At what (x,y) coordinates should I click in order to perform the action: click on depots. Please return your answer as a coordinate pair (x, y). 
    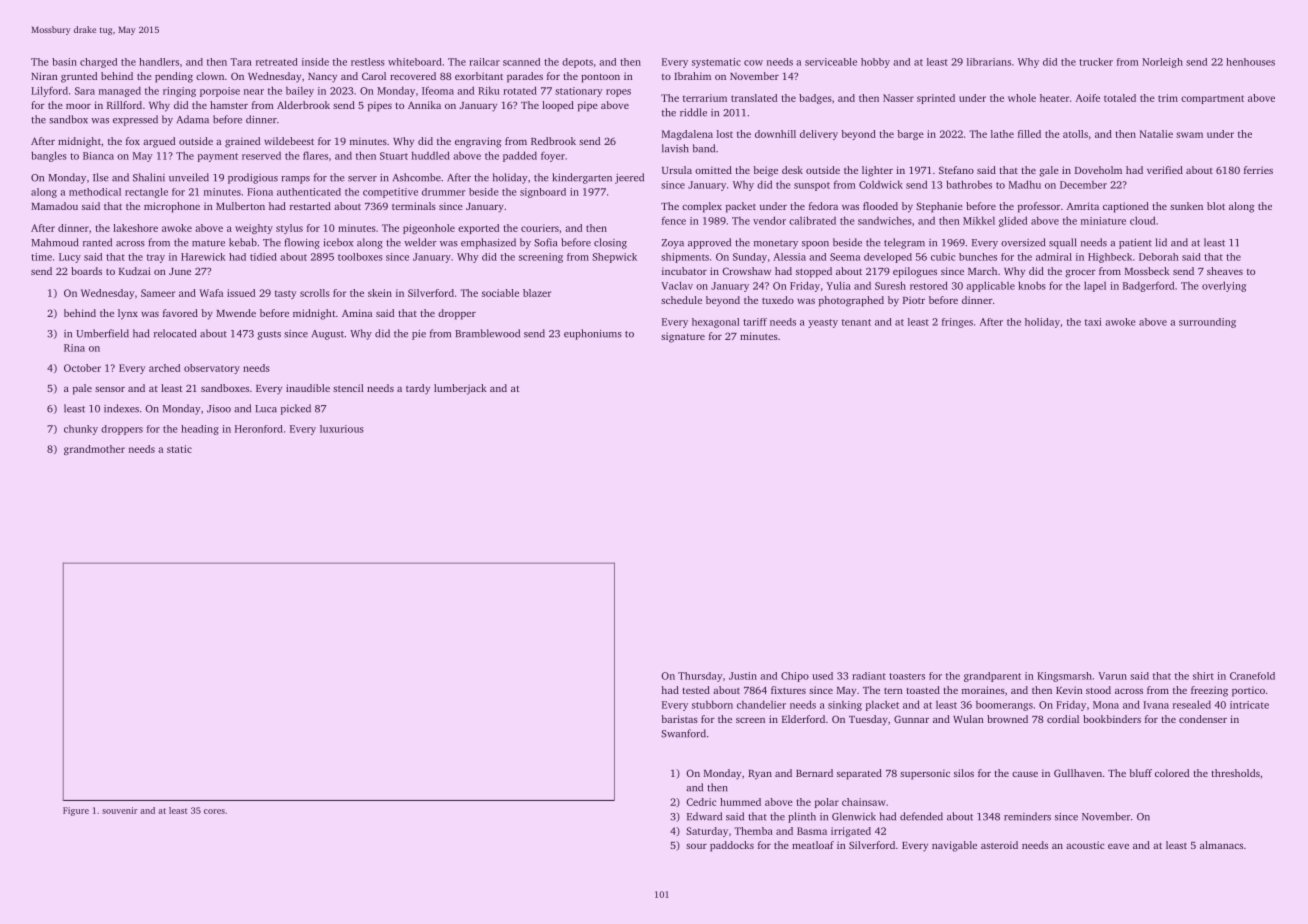
    Looking at the image, I should click on (577, 63).
